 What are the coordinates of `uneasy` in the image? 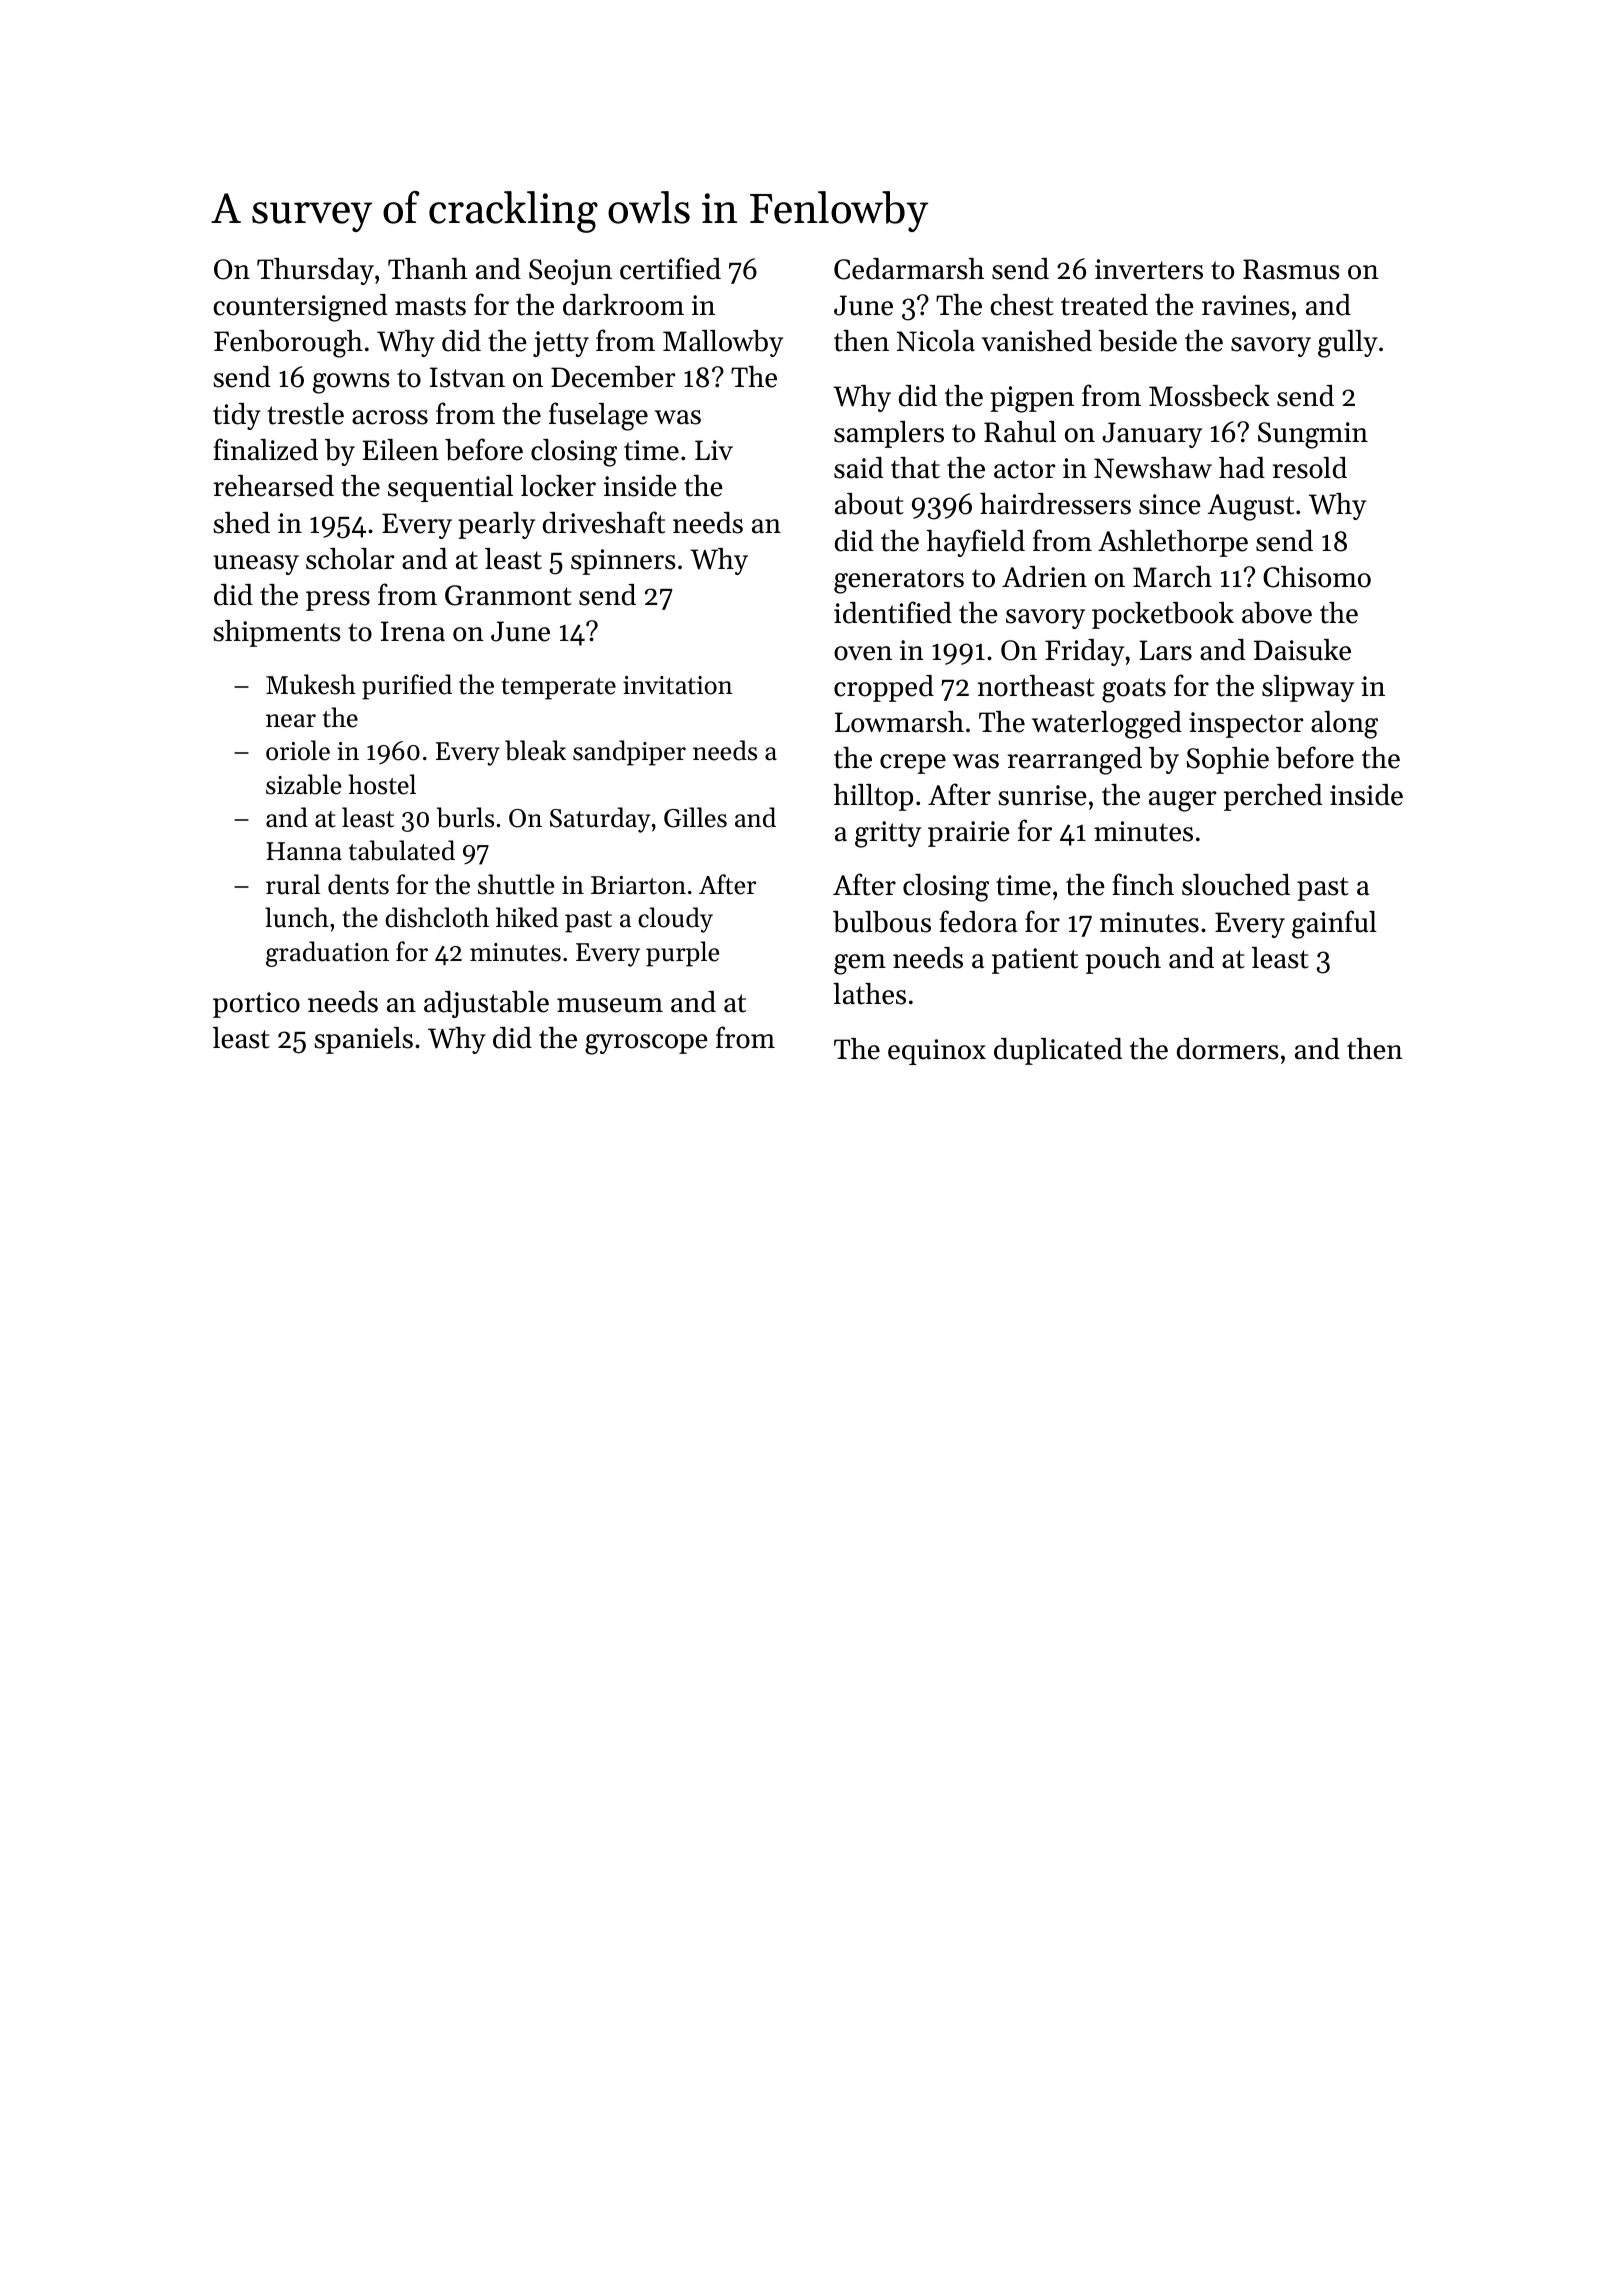 It's located at (256, 565).
